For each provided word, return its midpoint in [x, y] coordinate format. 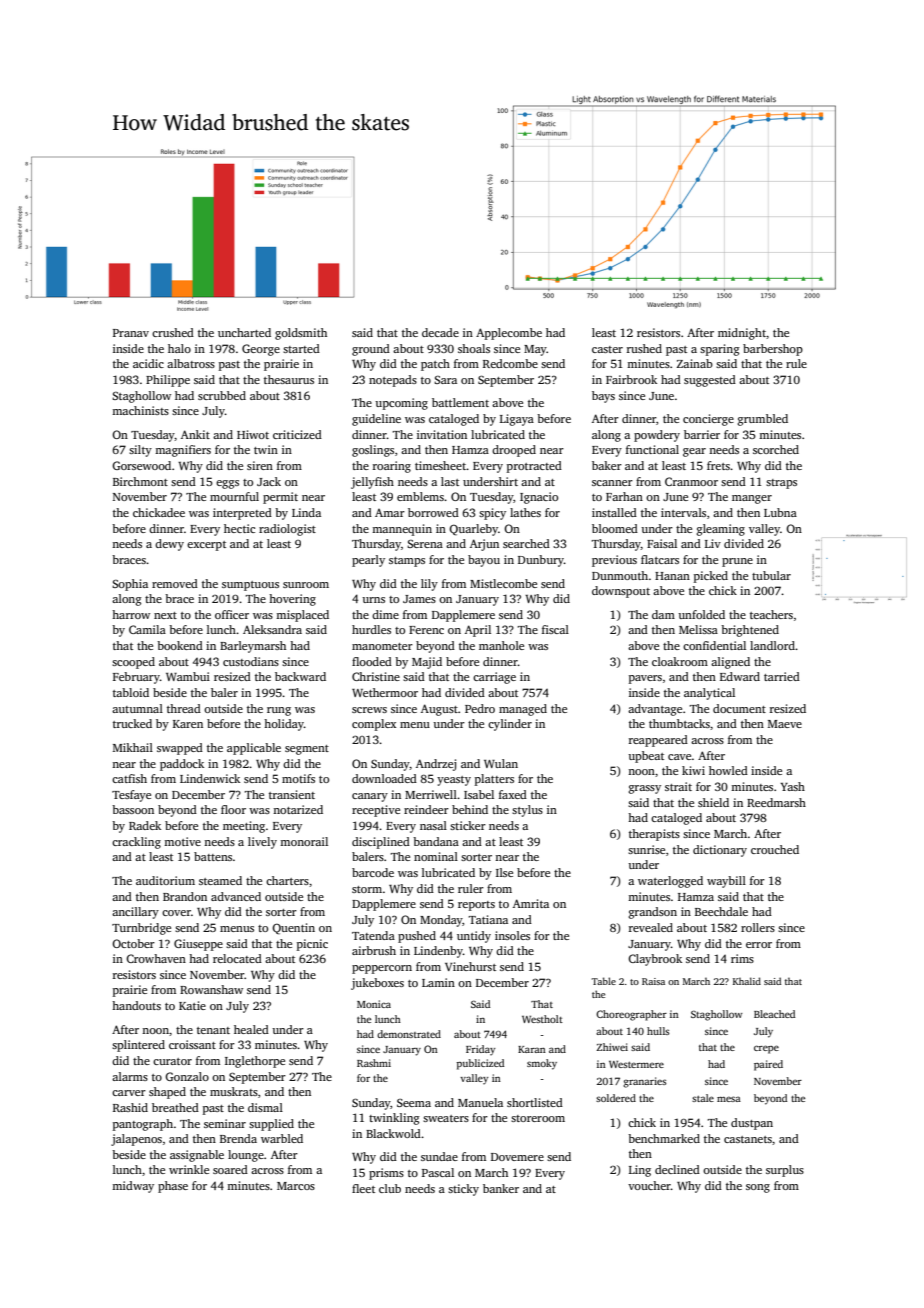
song [758, 1188]
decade [440, 332]
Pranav [131, 333]
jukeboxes [377, 984]
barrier [702, 434]
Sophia [130, 585]
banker [501, 1188]
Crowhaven [156, 958]
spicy [492, 514]
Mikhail [133, 747]
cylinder [510, 725]
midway [133, 1187]
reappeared [658, 741]
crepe [766, 1049]
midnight [742, 334]
